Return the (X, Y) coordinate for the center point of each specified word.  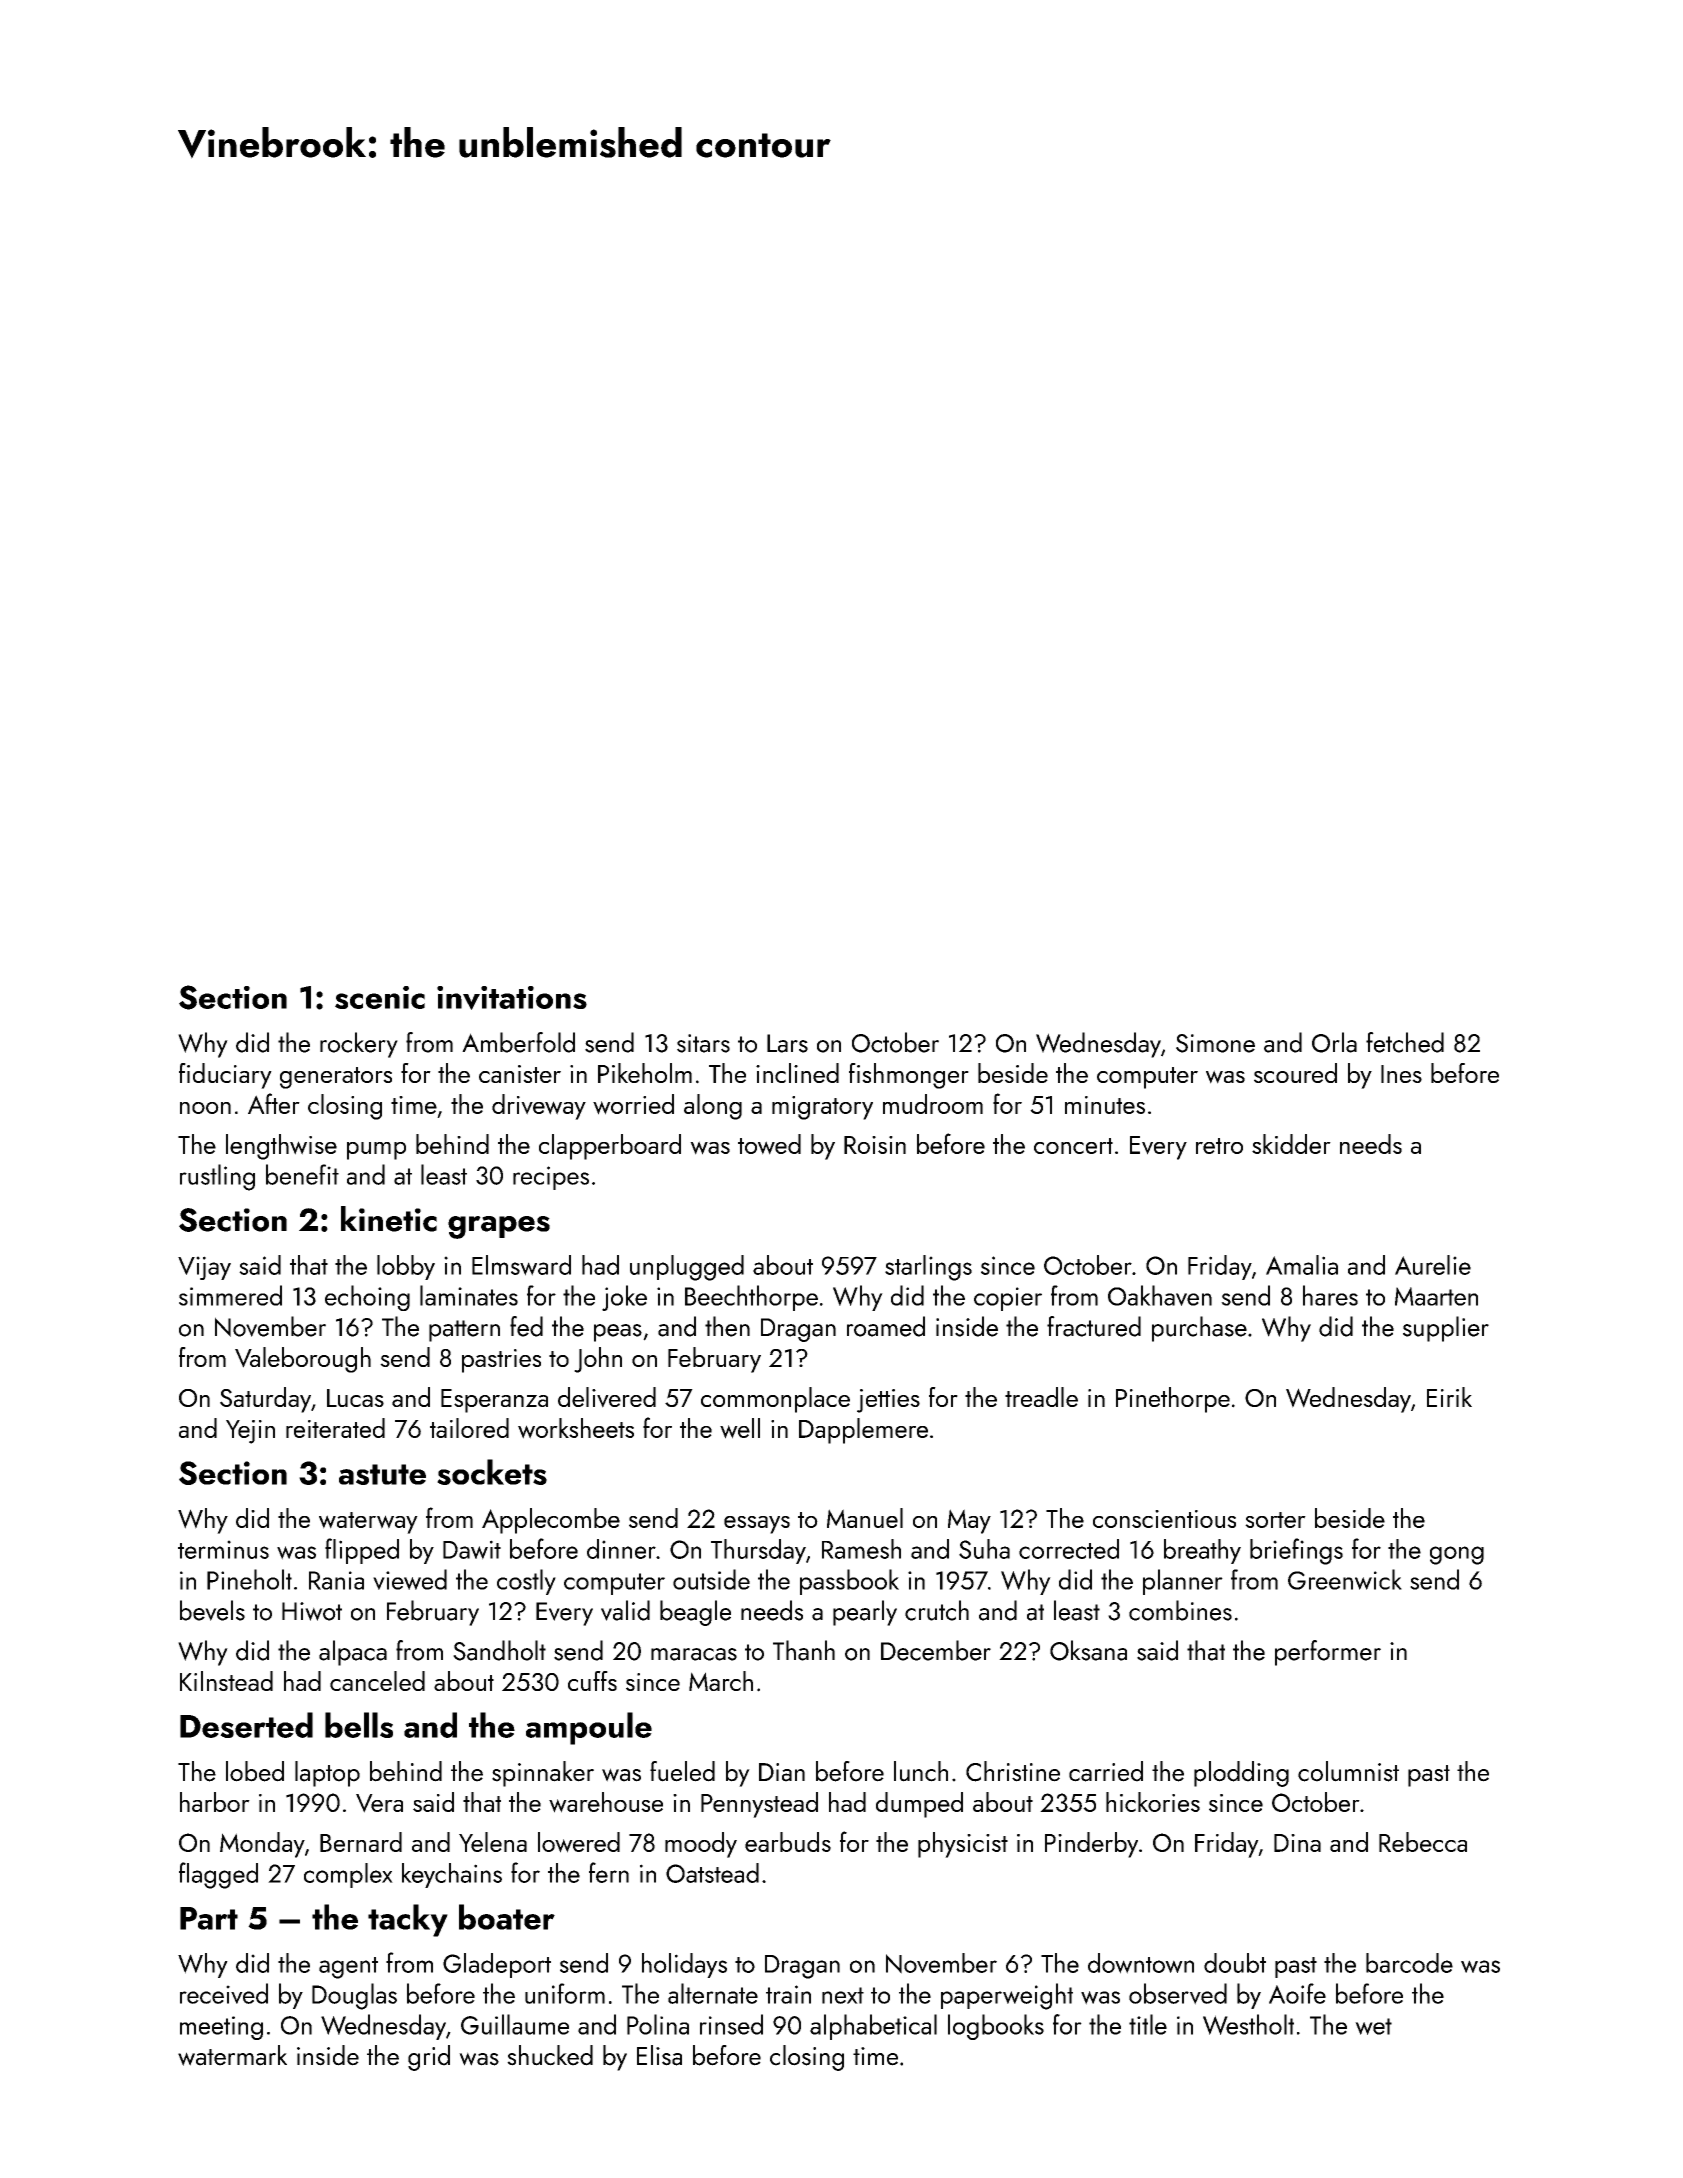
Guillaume (515, 2024)
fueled (682, 1771)
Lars (787, 1043)
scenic (380, 997)
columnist (1348, 1771)
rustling (217, 1177)
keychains (452, 1875)
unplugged (687, 1268)
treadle (1041, 1397)
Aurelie (1433, 1265)
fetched (1405, 1042)
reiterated (335, 1428)
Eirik (1449, 1397)
